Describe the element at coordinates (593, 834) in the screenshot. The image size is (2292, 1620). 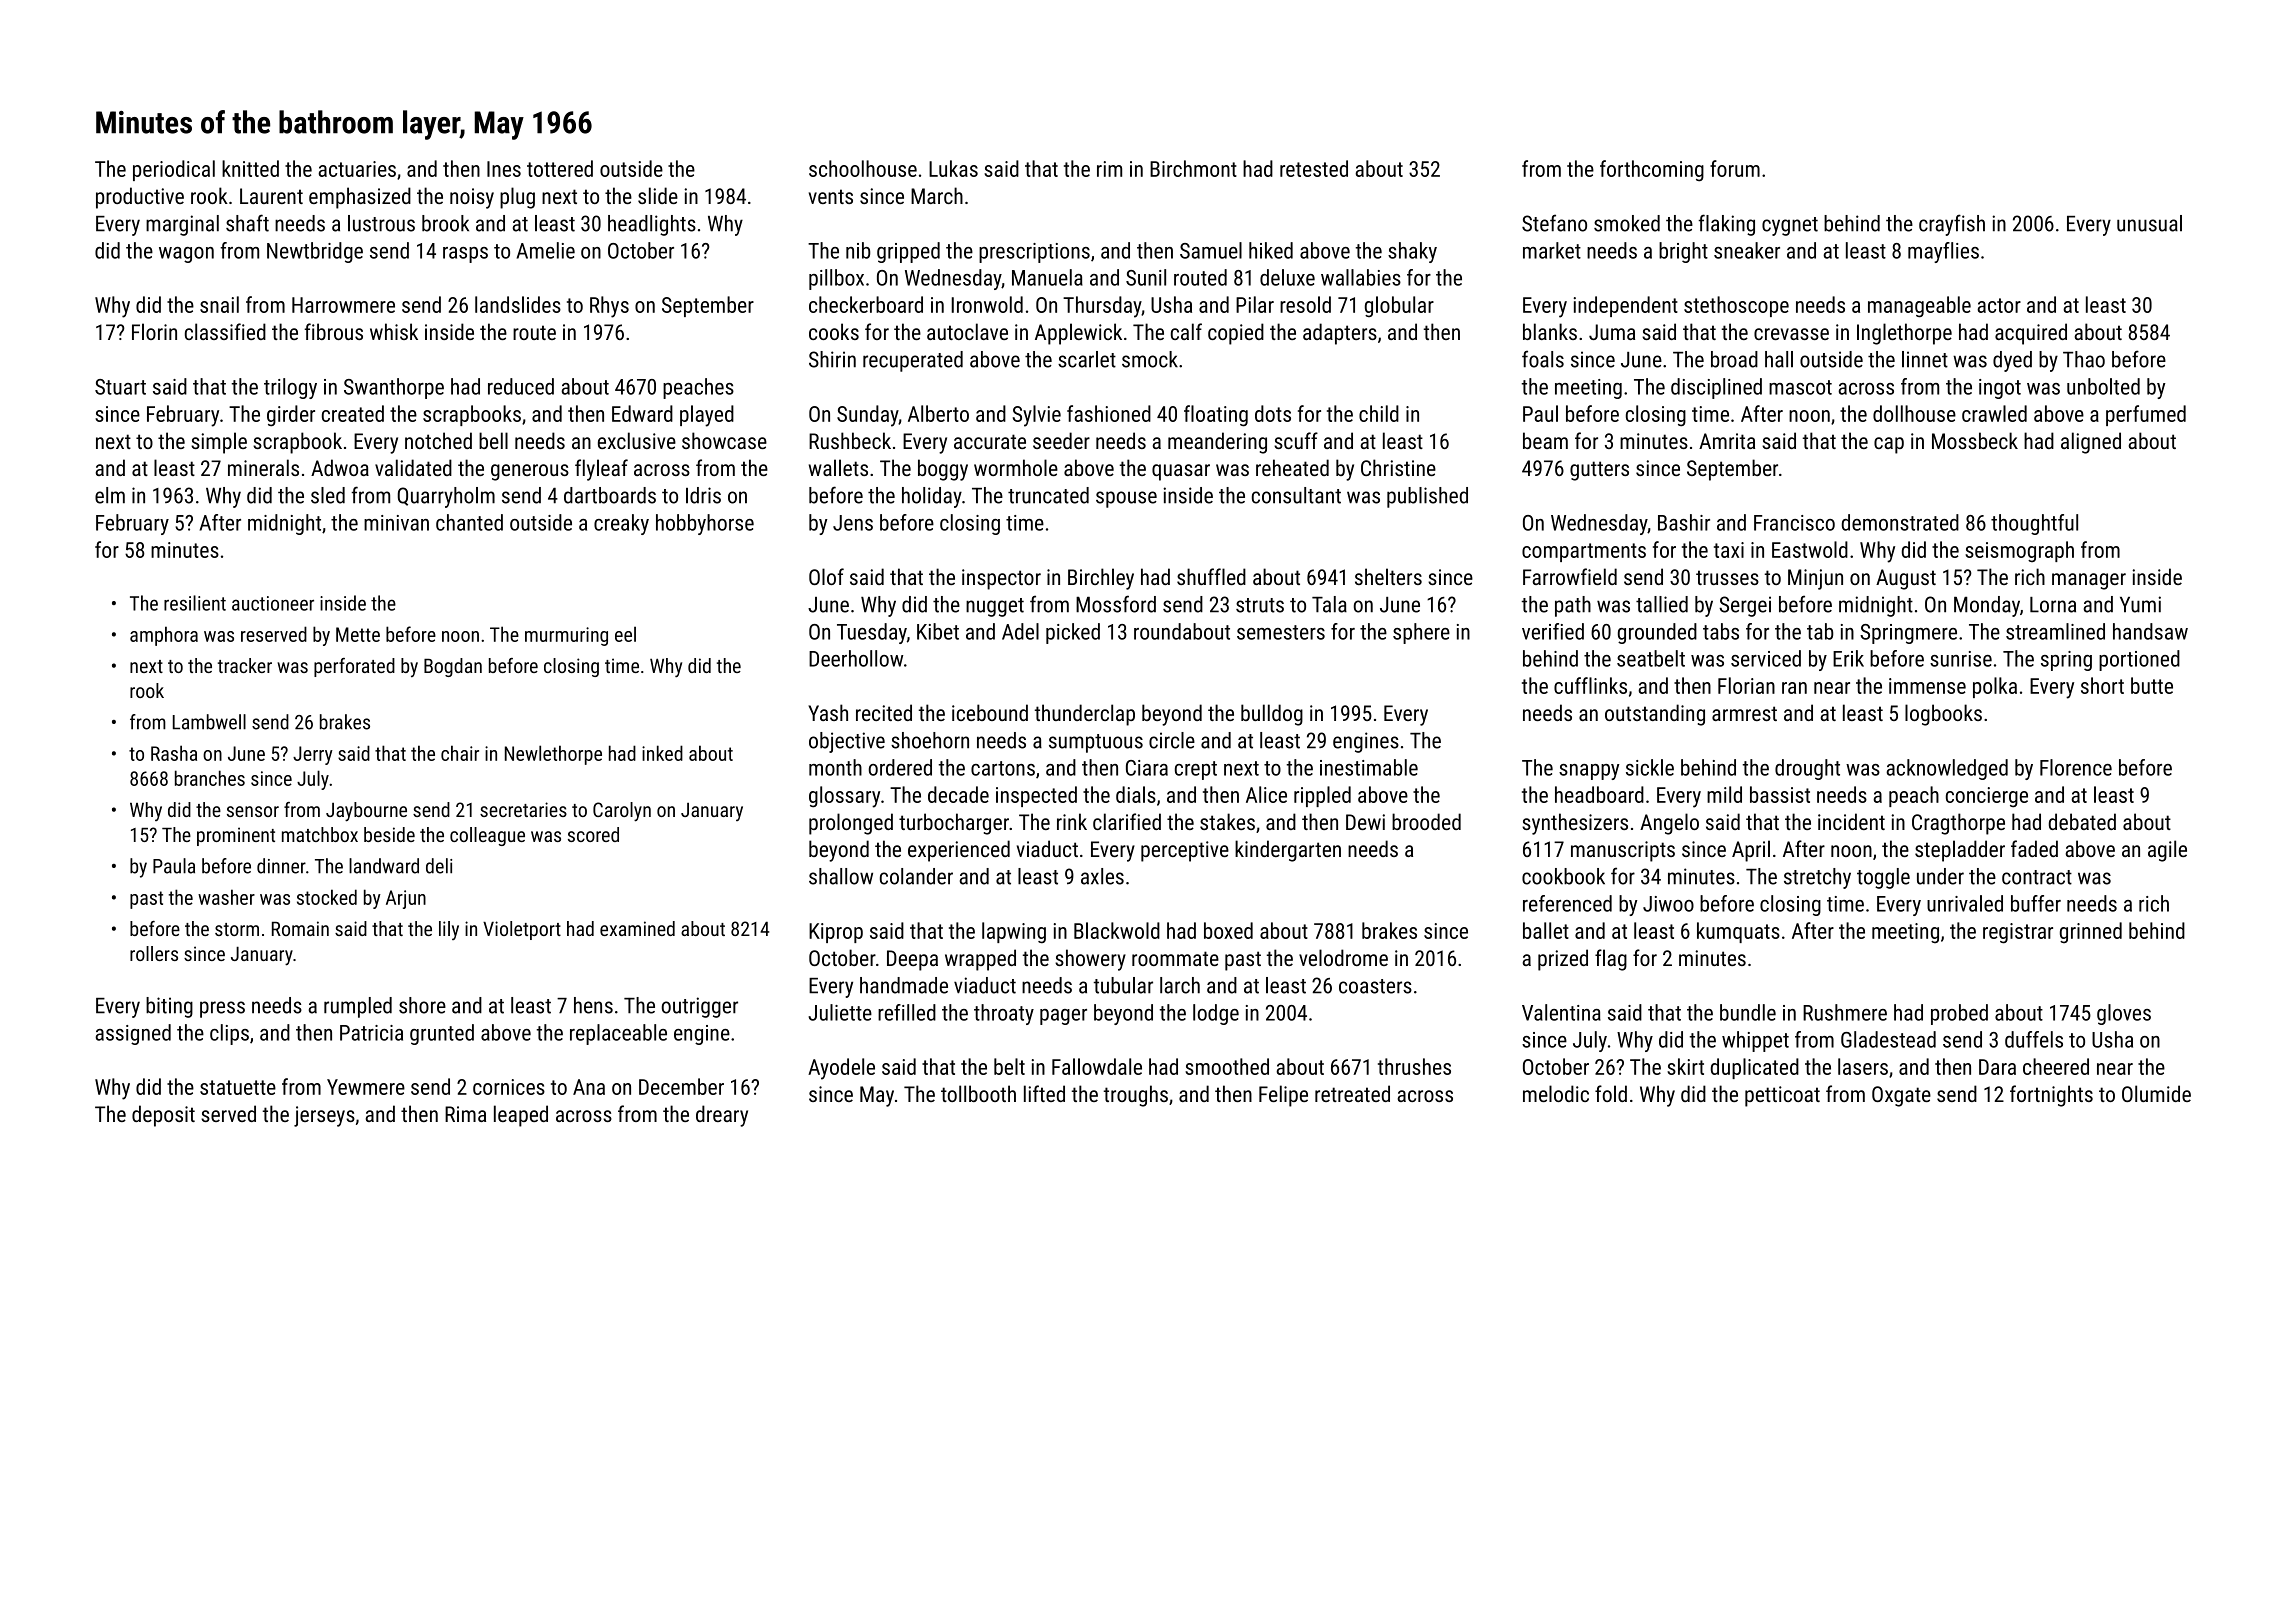
I see `scored` at that location.
